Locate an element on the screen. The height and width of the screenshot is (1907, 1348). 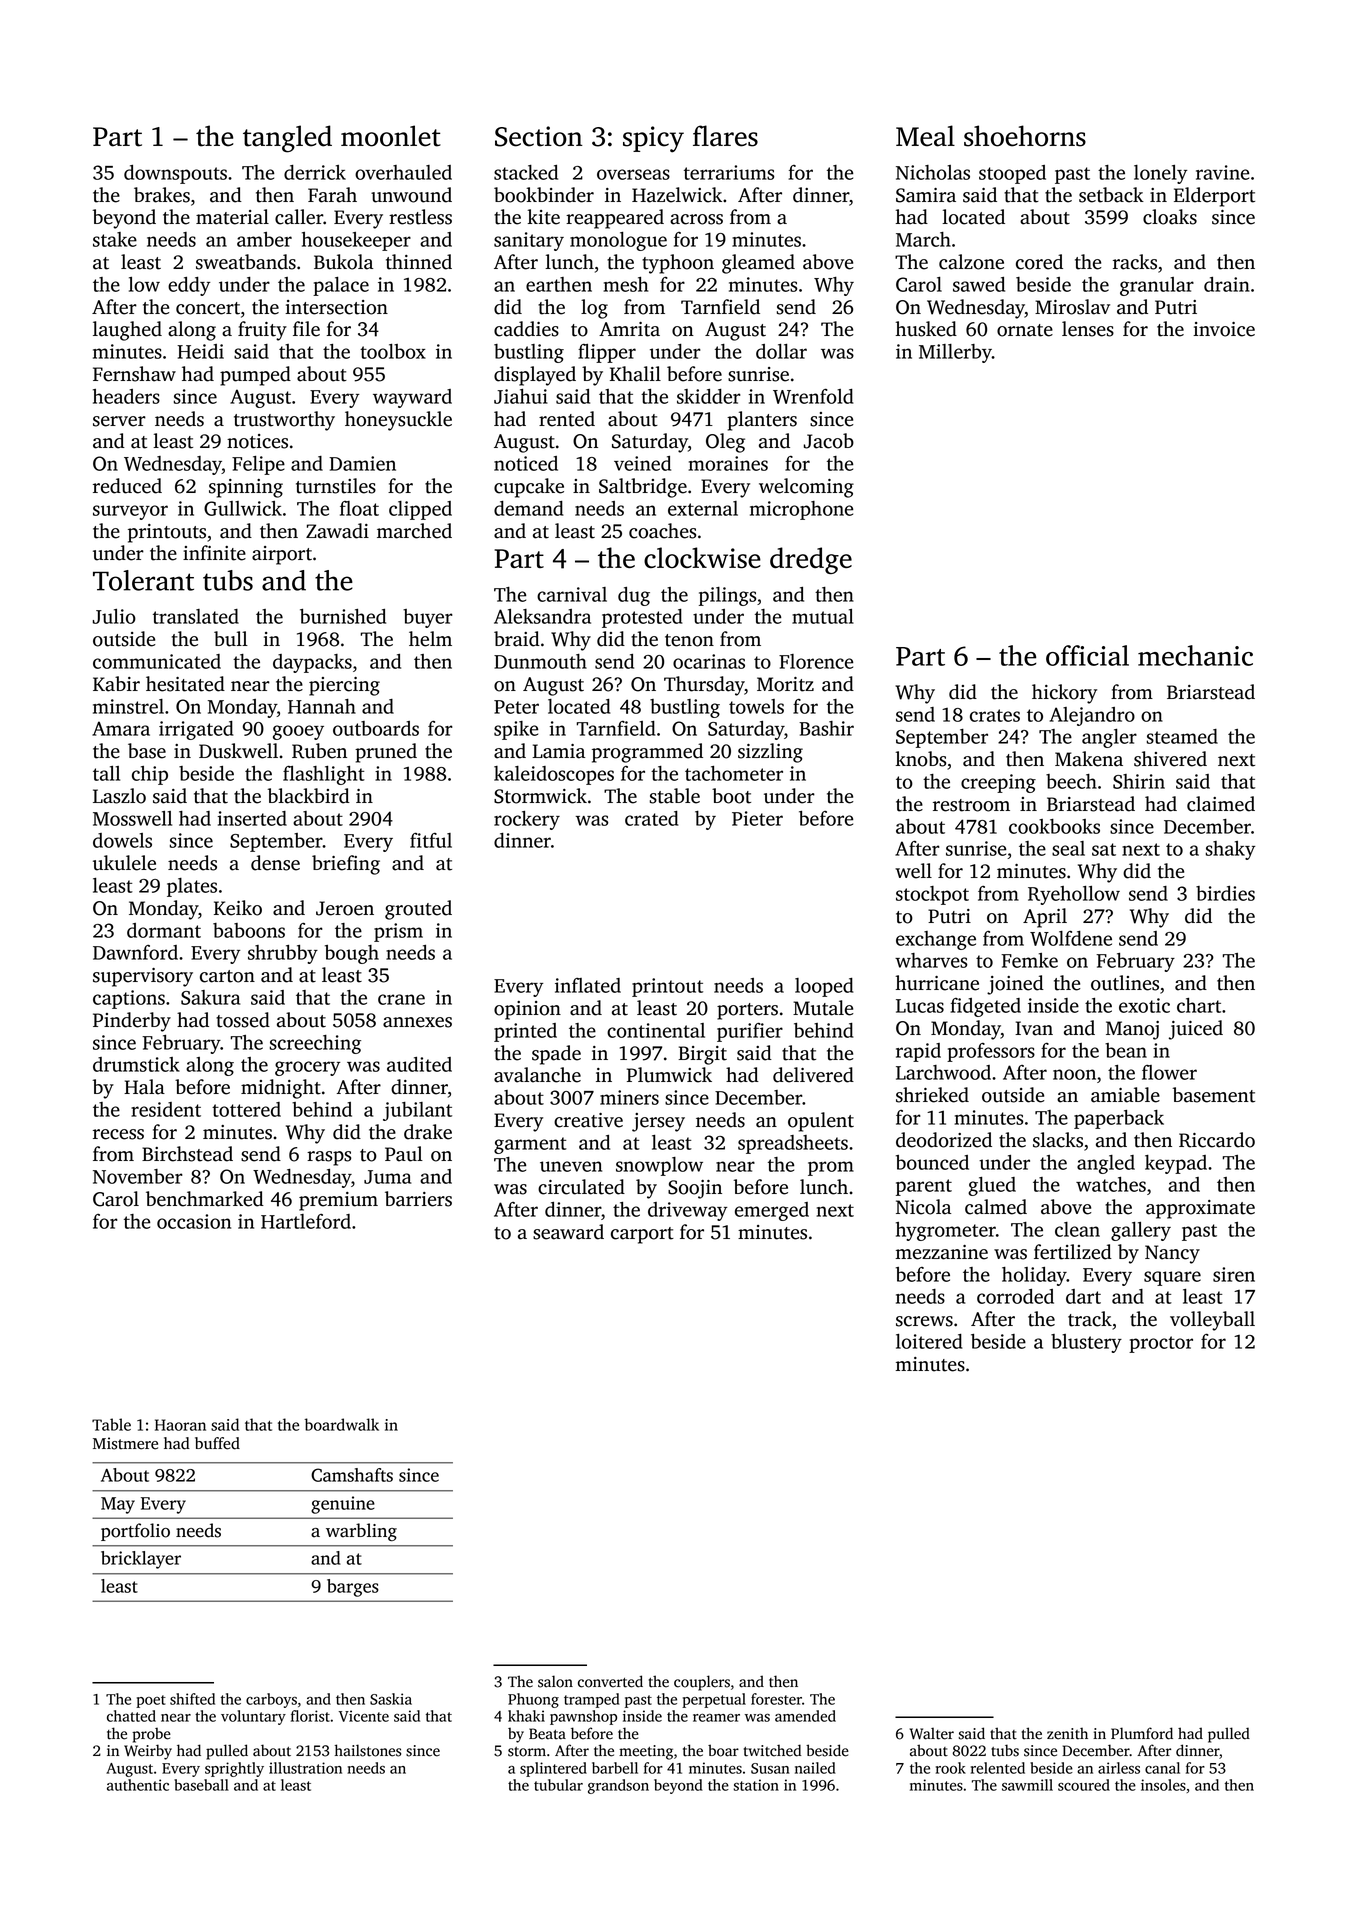
Riccardo is located at coordinates (1217, 1140).
